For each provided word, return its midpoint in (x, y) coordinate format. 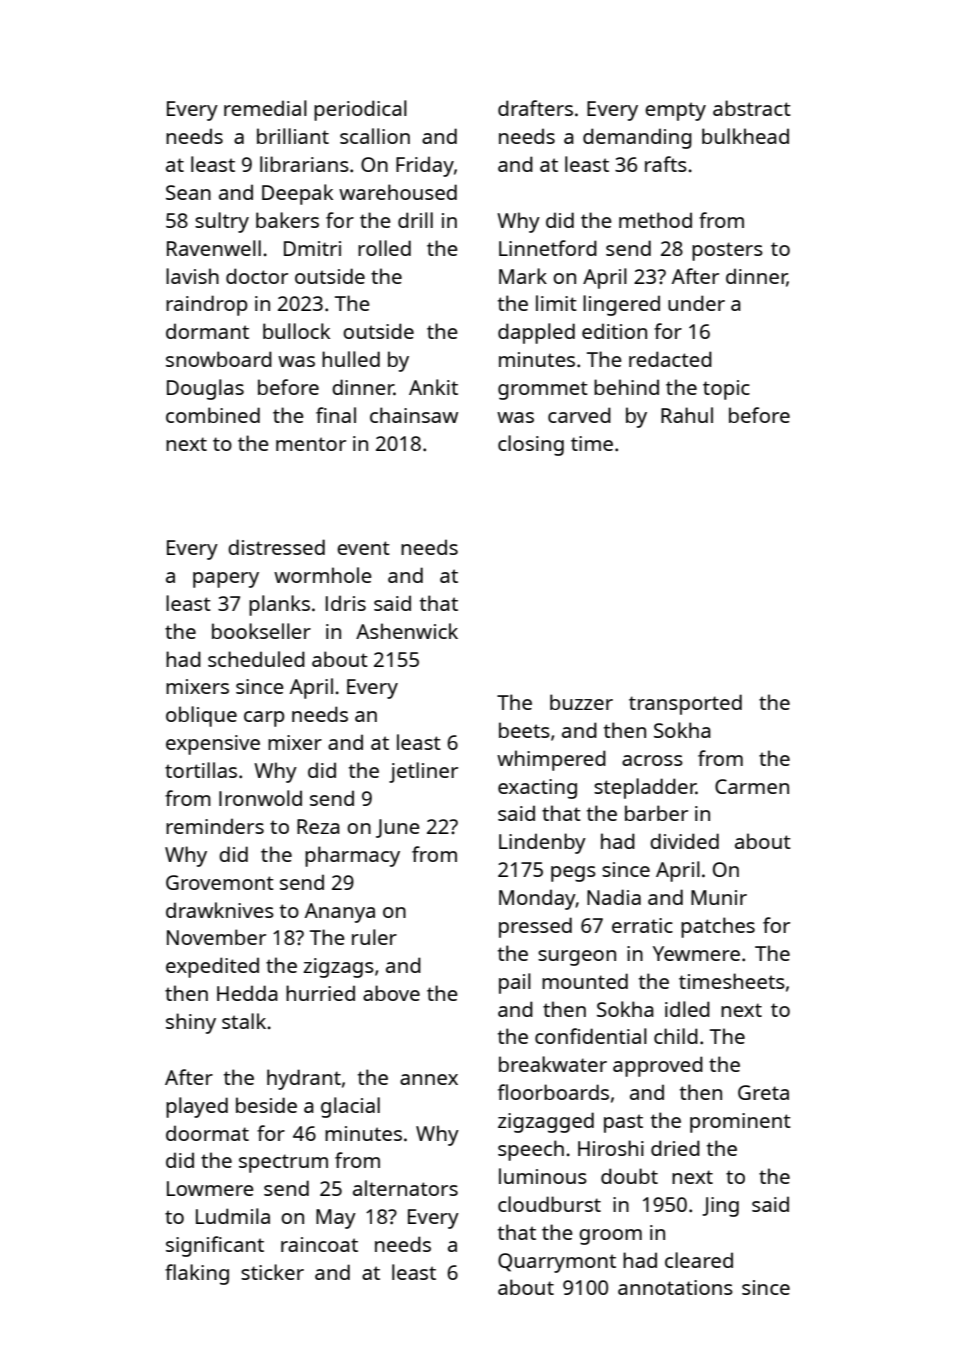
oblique (201, 716)
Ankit (433, 387)
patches (718, 927)
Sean (188, 192)
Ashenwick (407, 631)
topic (726, 390)
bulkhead (745, 136)
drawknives (220, 910)
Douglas (205, 389)
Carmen (752, 786)
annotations (675, 1287)
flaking (197, 1274)
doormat (207, 1133)
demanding (637, 138)
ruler (374, 937)
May (336, 1219)
